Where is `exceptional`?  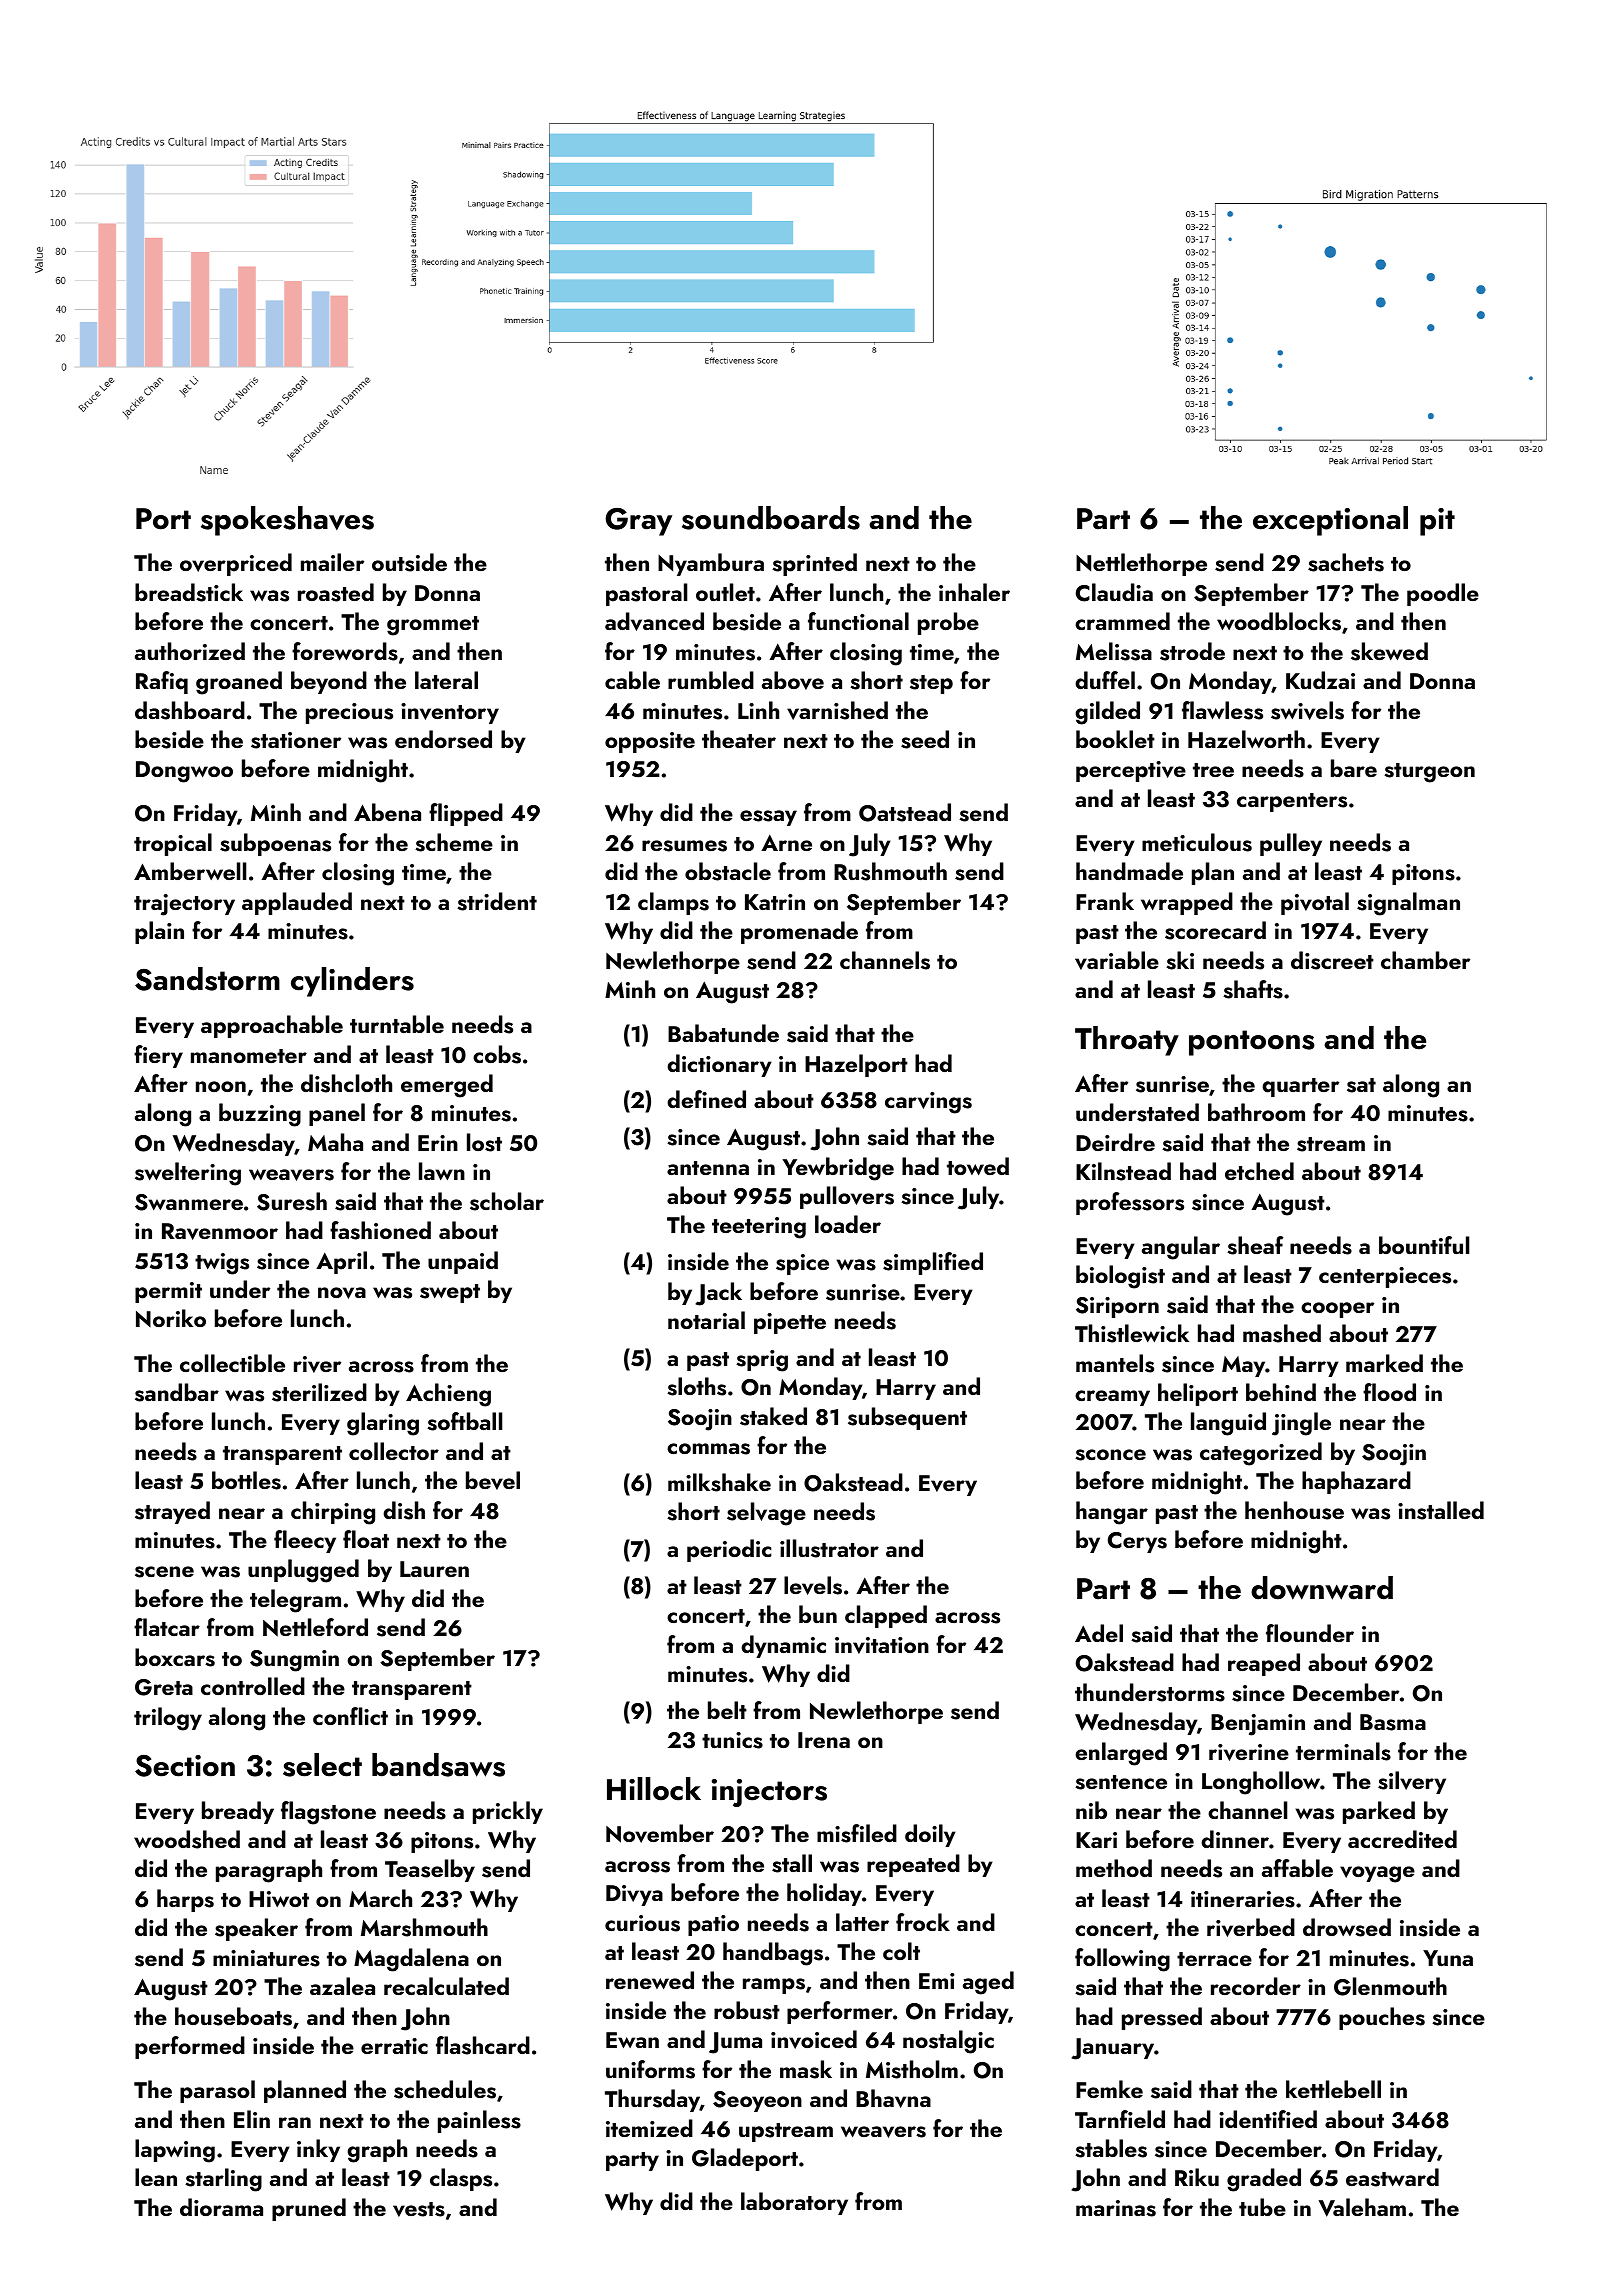
exceptional is located at coordinates (1330, 521).
